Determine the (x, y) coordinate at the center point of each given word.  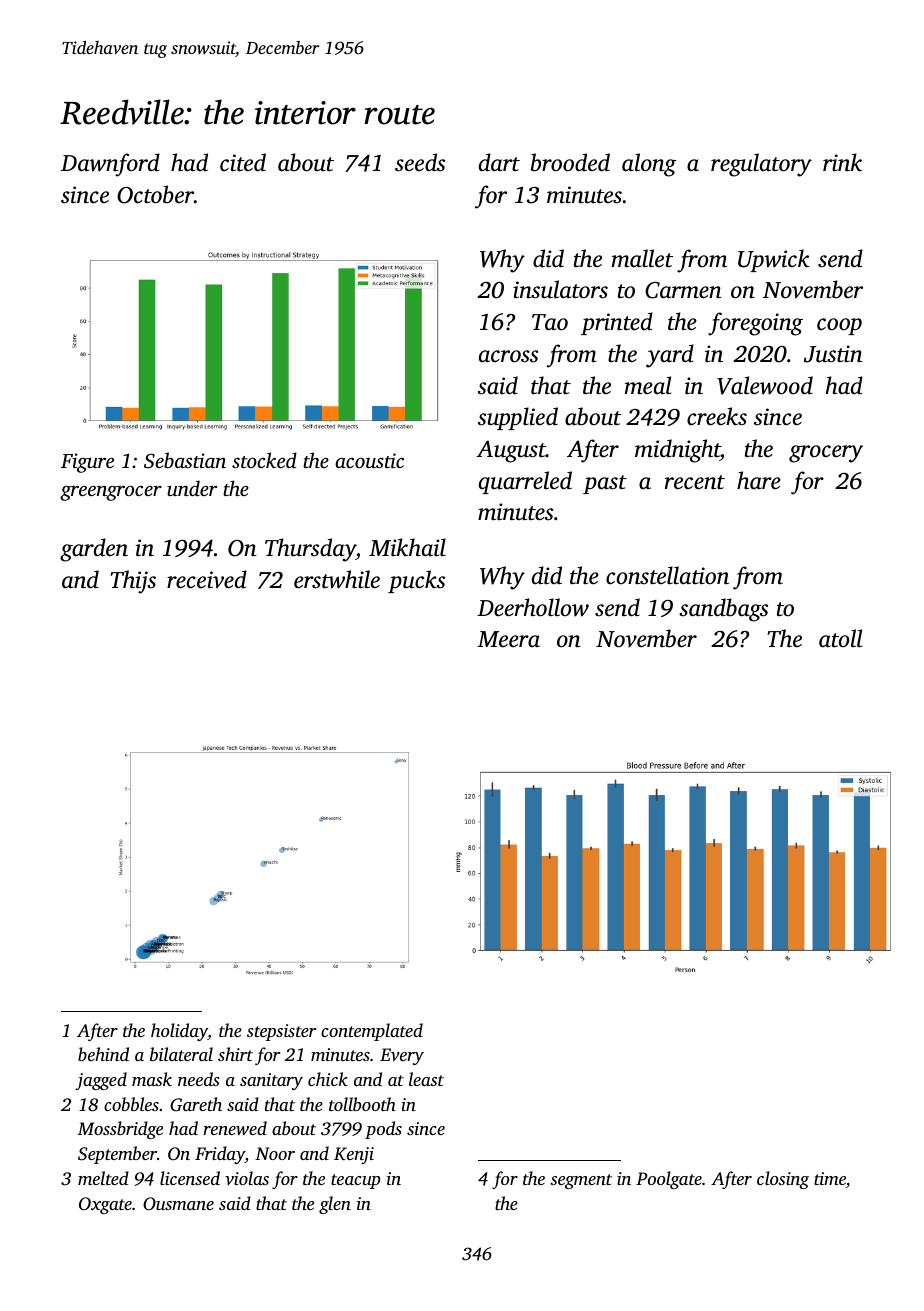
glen (335, 1205)
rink (842, 162)
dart (499, 162)
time (830, 1180)
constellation (667, 575)
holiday (179, 1032)
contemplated (372, 1032)
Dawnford (110, 165)
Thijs (133, 582)
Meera (508, 639)
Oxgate (105, 1205)
